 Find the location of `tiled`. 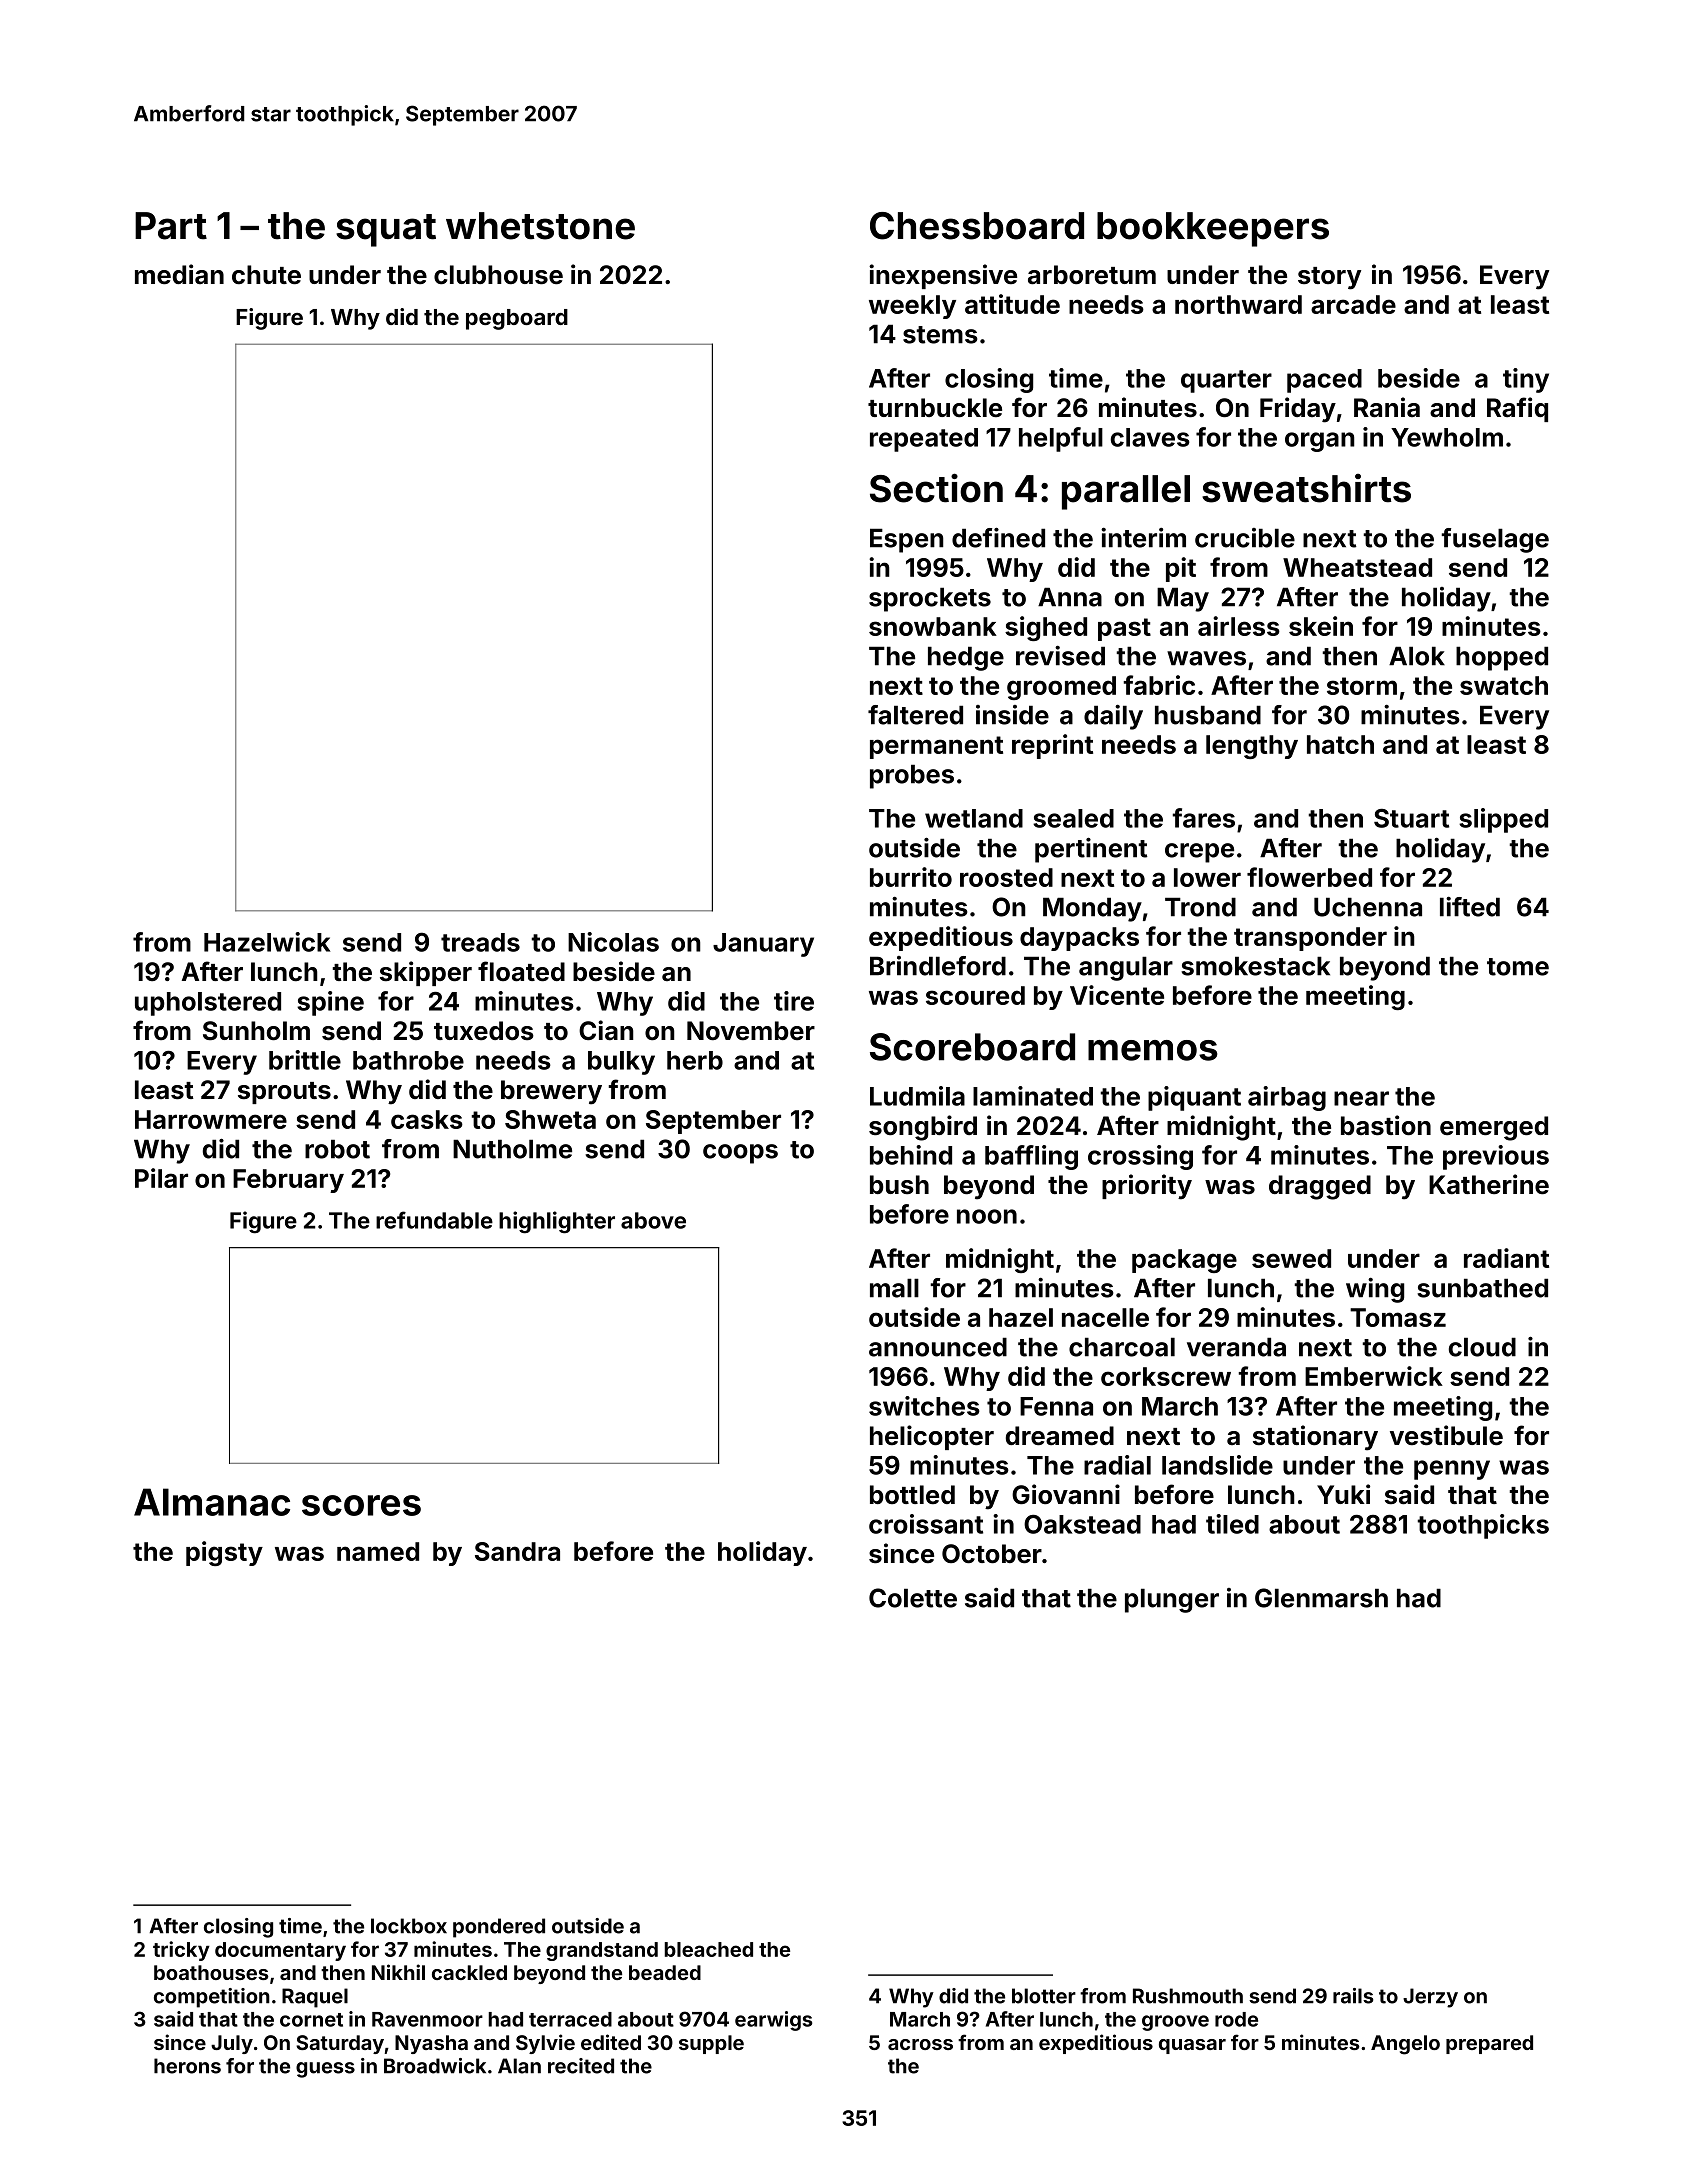

tiled is located at coordinates (1232, 1524).
